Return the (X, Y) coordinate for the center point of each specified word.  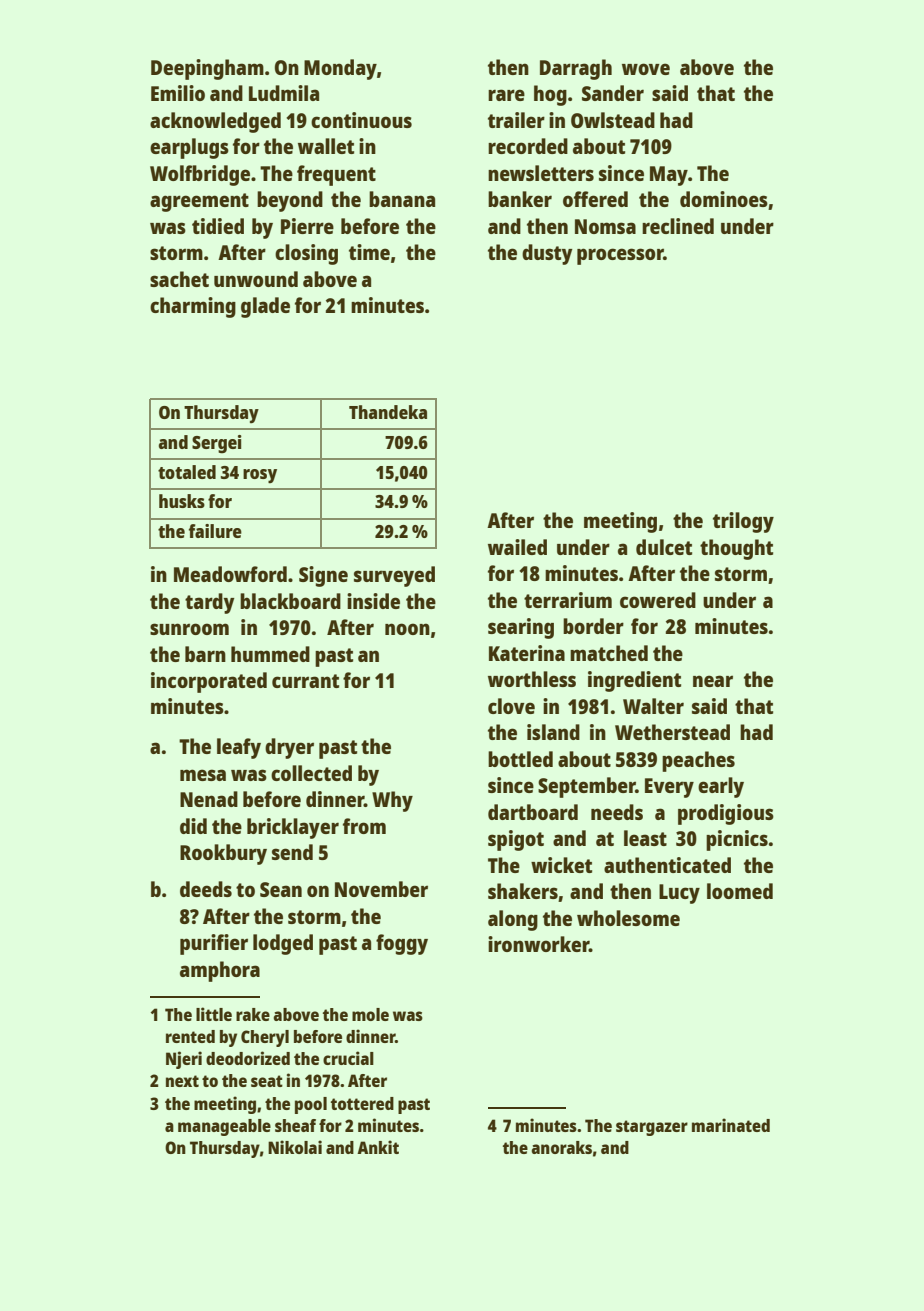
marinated (731, 1125)
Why (392, 801)
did (193, 826)
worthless (532, 679)
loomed (740, 891)
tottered (362, 1103)
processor (620, 256)
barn (205, 654)
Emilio (178, 93)
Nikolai (295, 1147)
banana (402, 199)
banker (520, 199)
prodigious (726, 814)
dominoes (724, 199)
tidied (218, 226)
